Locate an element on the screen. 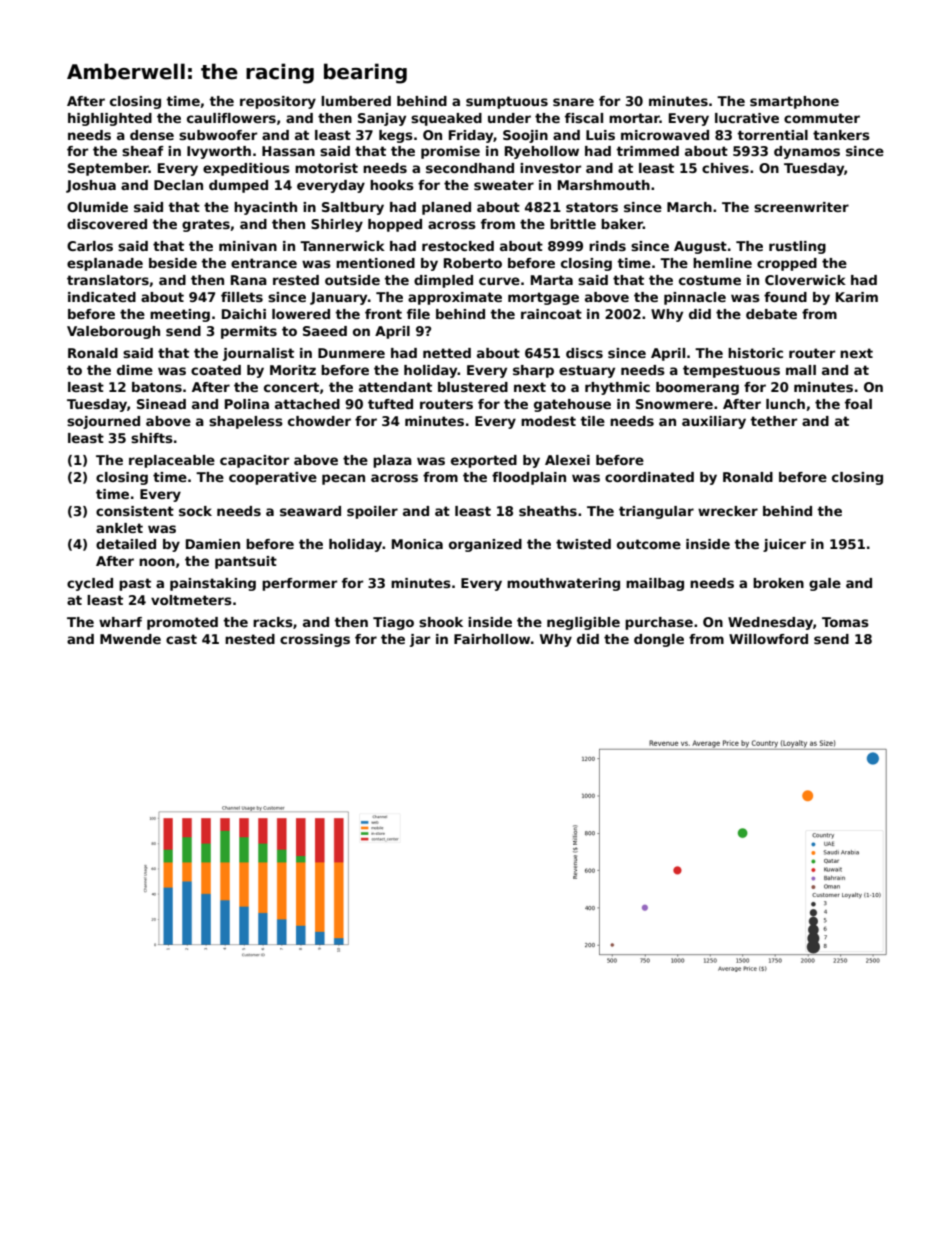 The image size is (952, 1233). repository is located at coordinates (278, 102).
